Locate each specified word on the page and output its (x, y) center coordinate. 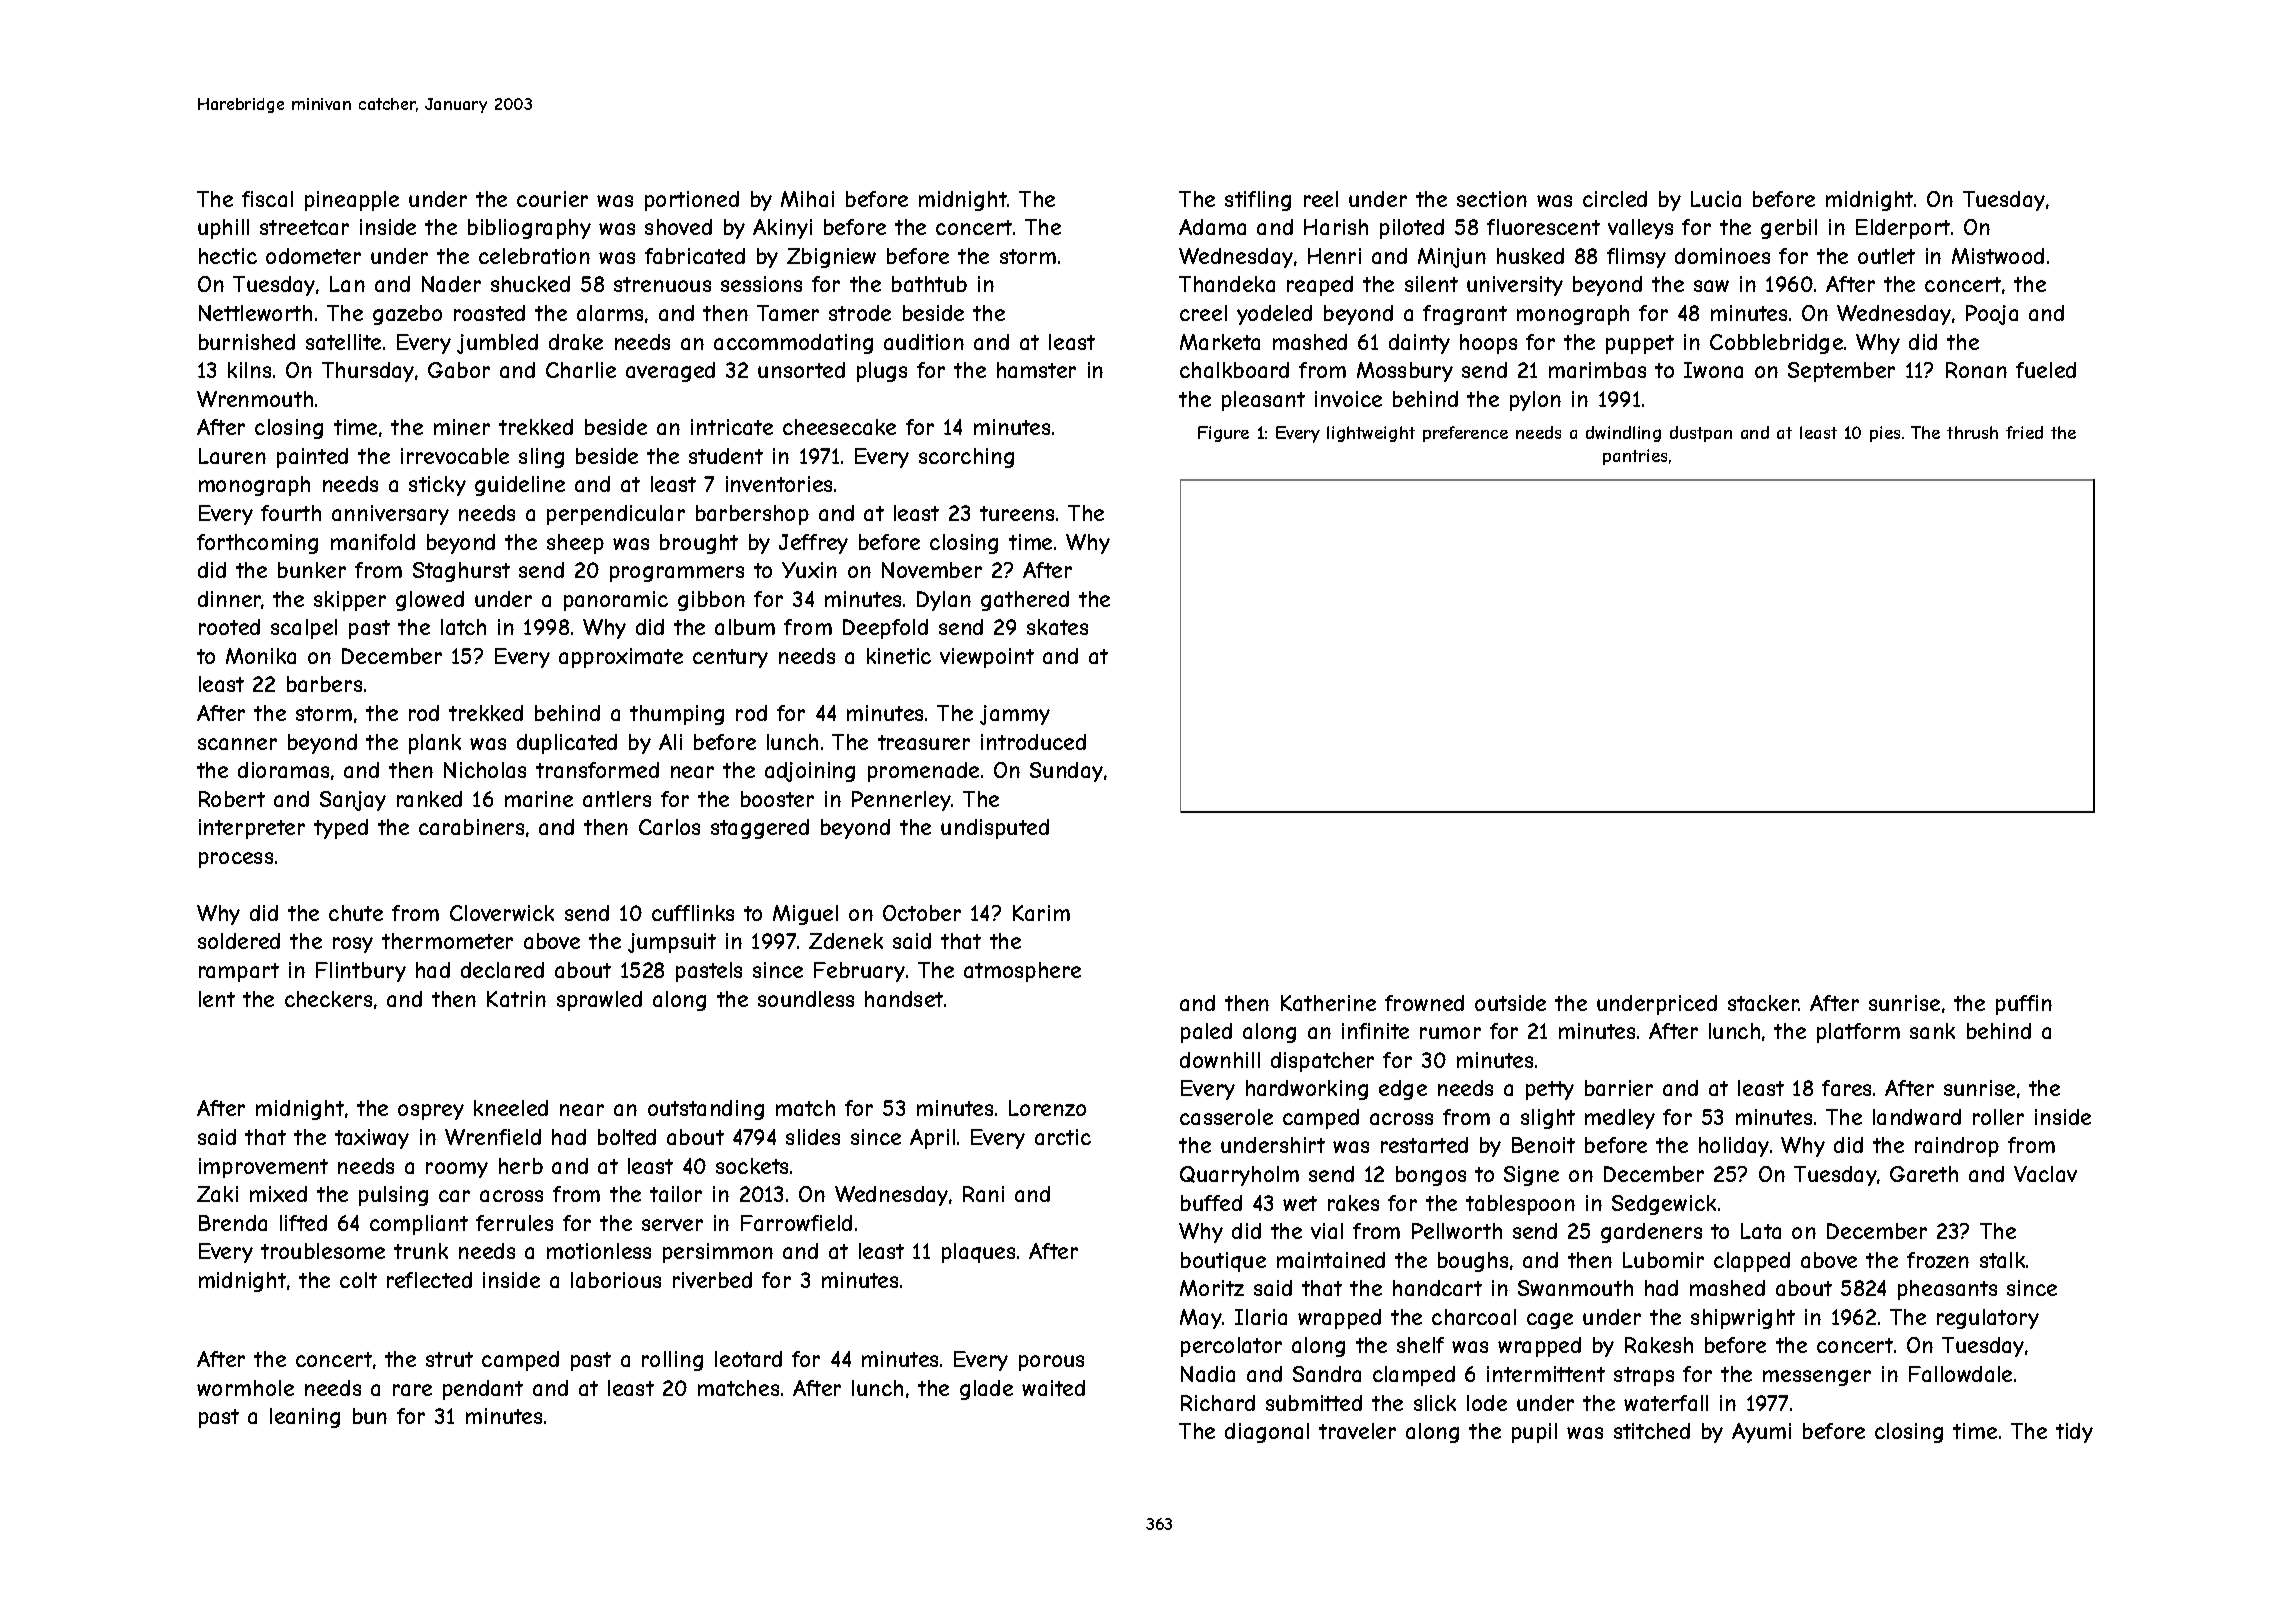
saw (1711, 286)
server (672, 1225)
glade (986, 1390)
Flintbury (361, 972)
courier (552, 199)
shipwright (1743, 1319)
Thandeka (1227, 284)
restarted (1424, 1145)
